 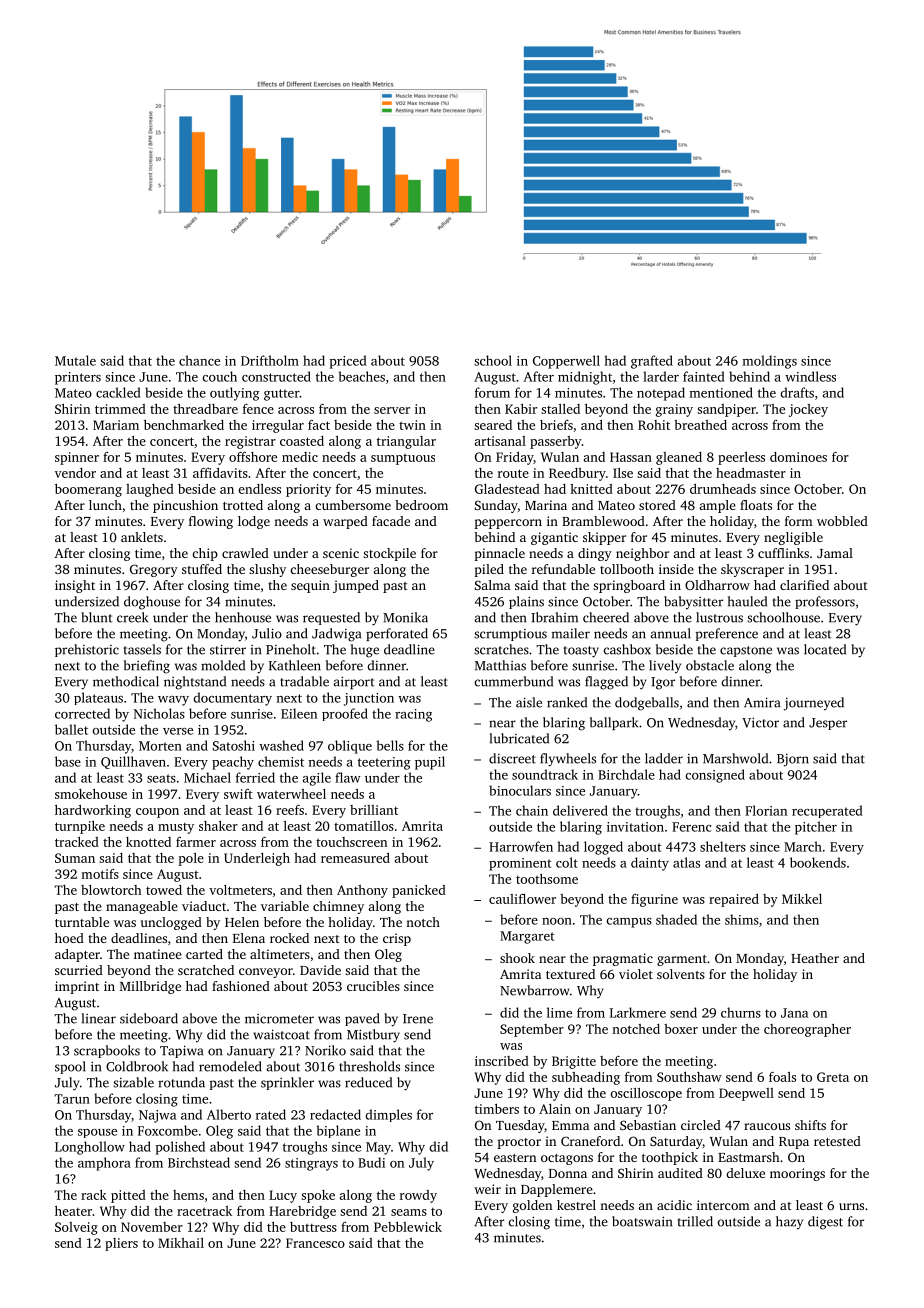 I want to click on Tarun, so click(x=72, y=1099).
